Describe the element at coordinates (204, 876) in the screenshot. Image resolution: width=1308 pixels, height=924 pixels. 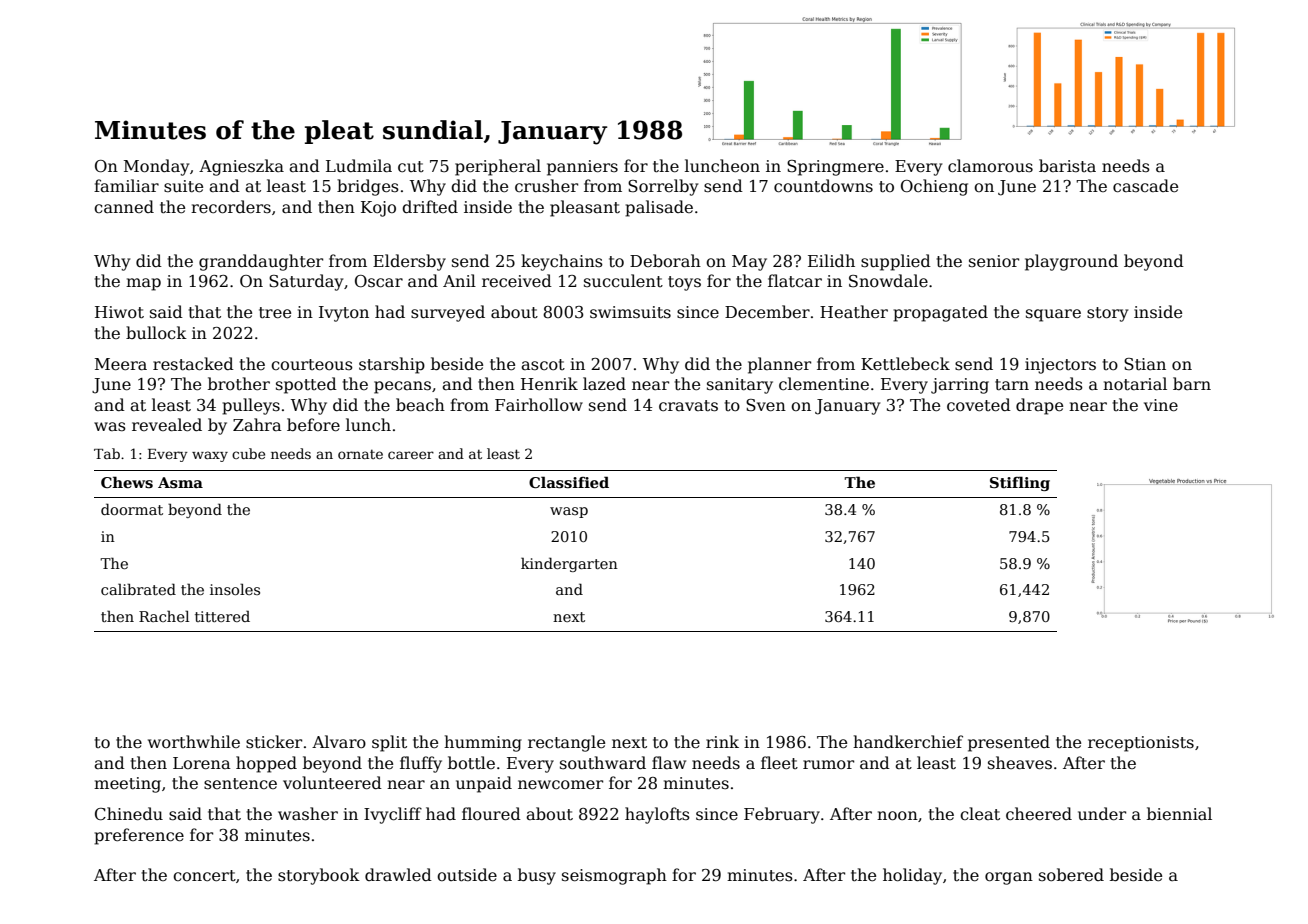
I see `concert` at that location.
